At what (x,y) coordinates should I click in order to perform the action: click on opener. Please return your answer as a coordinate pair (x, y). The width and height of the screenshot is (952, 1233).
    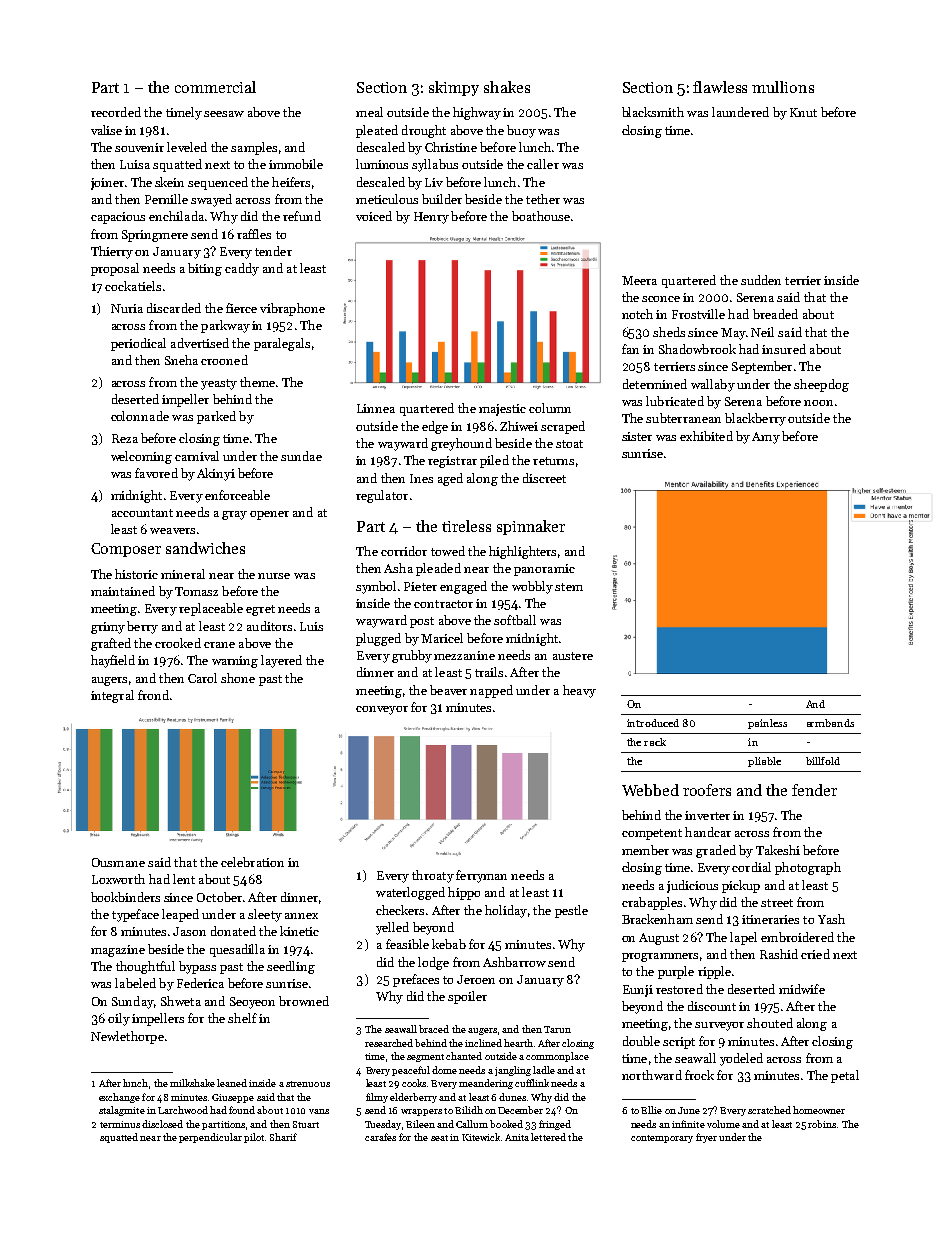
    Looking at the image, I should click on (269, 515).
